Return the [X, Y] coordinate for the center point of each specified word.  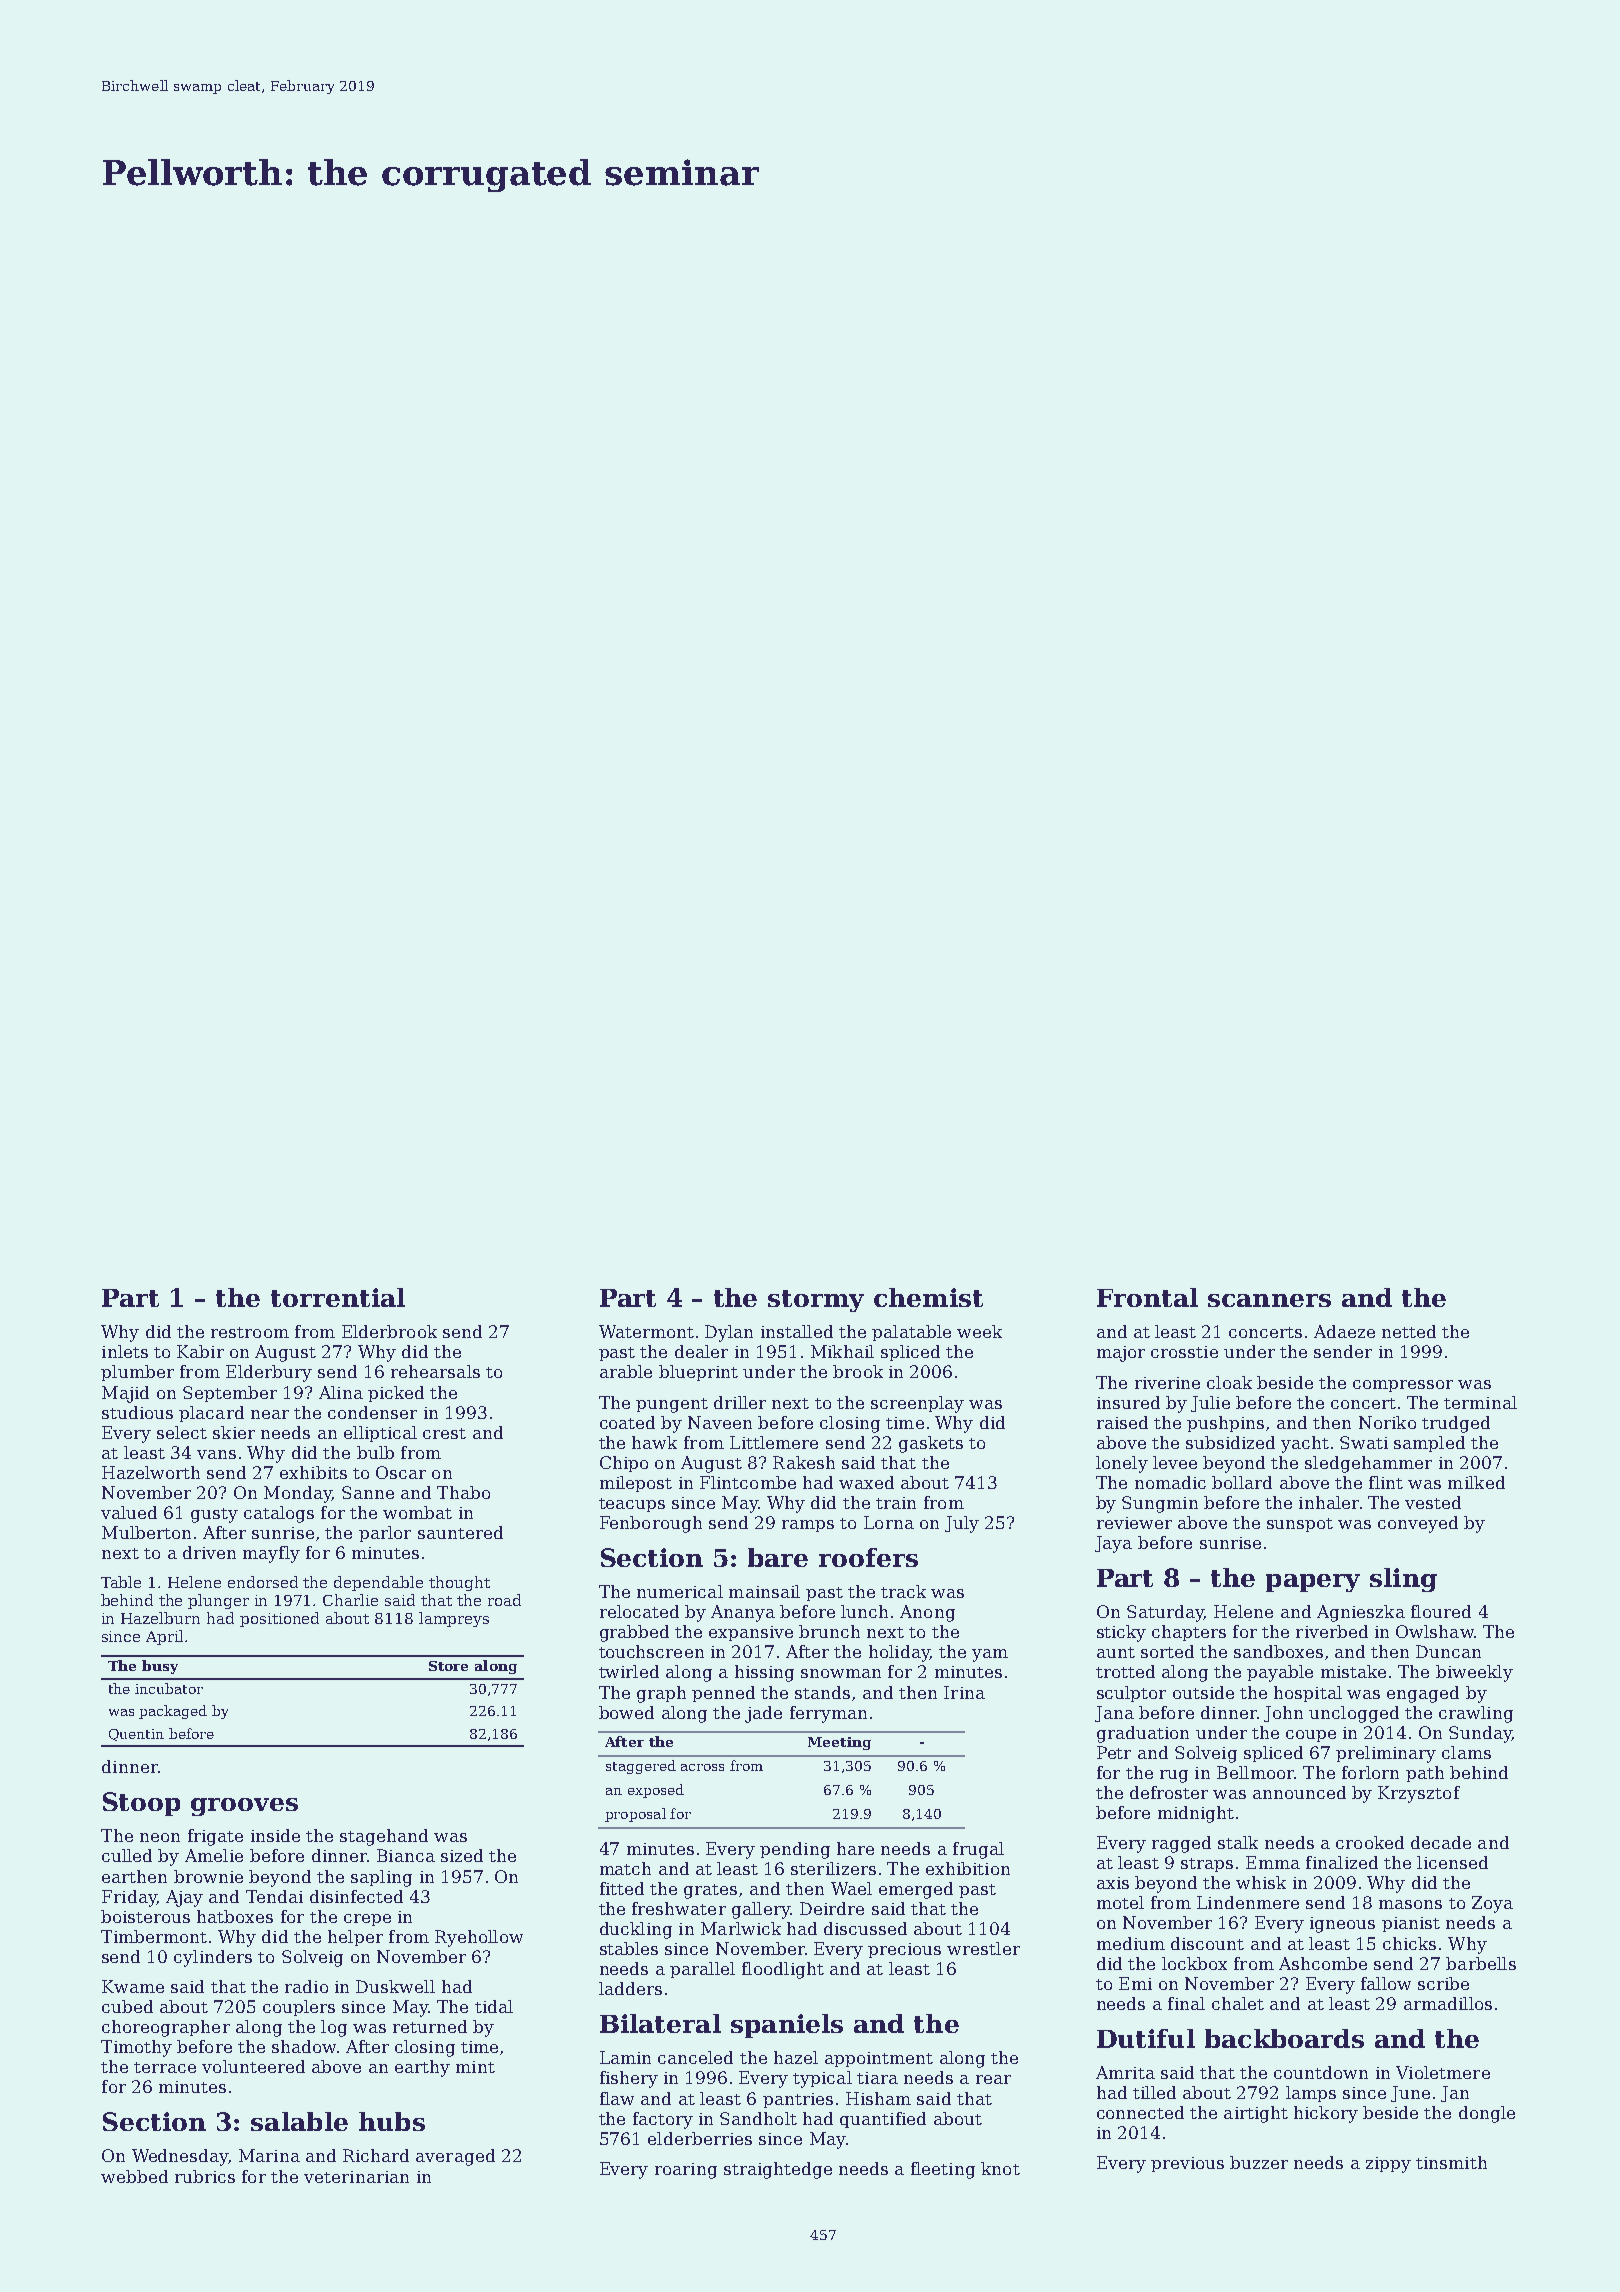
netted [1409, 1331]
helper [355, 1938]
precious [904, 1950]
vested [1433, 1502]
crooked [1370, 1842]
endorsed [263, 1582]
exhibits [313, 1472]
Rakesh [804, 1462]
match [625, 1868]
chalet [1238, 2003]
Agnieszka [1361, 1613]
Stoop [141, 1804]
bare [778, 1557]
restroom [250, 1332]
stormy [816, 1301]
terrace [165, 2067]
